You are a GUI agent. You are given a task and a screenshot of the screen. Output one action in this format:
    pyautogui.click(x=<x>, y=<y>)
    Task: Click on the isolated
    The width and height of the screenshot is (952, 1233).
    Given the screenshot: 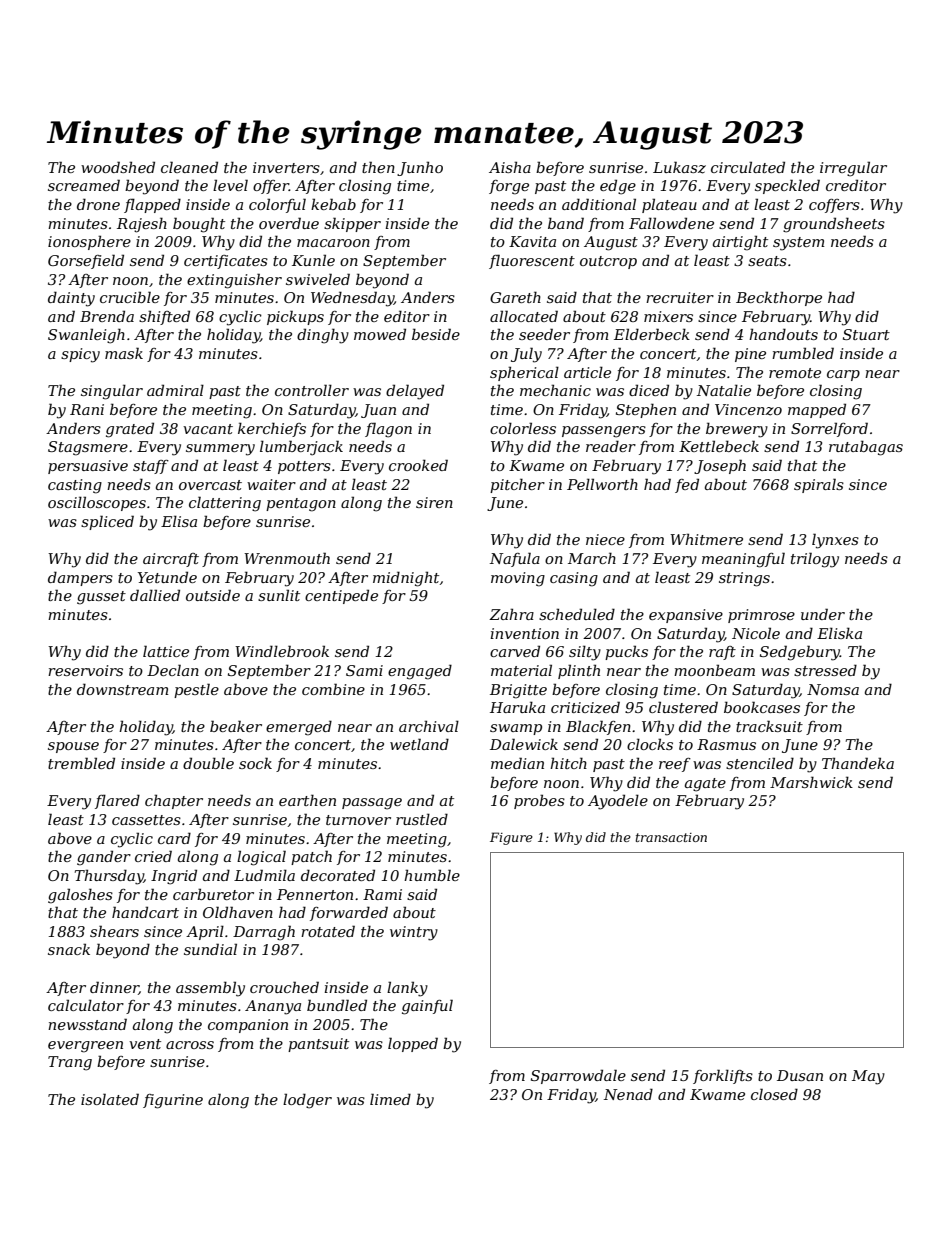 What is the action you would take?
    pyautogui.click(x=110, y=1099)
